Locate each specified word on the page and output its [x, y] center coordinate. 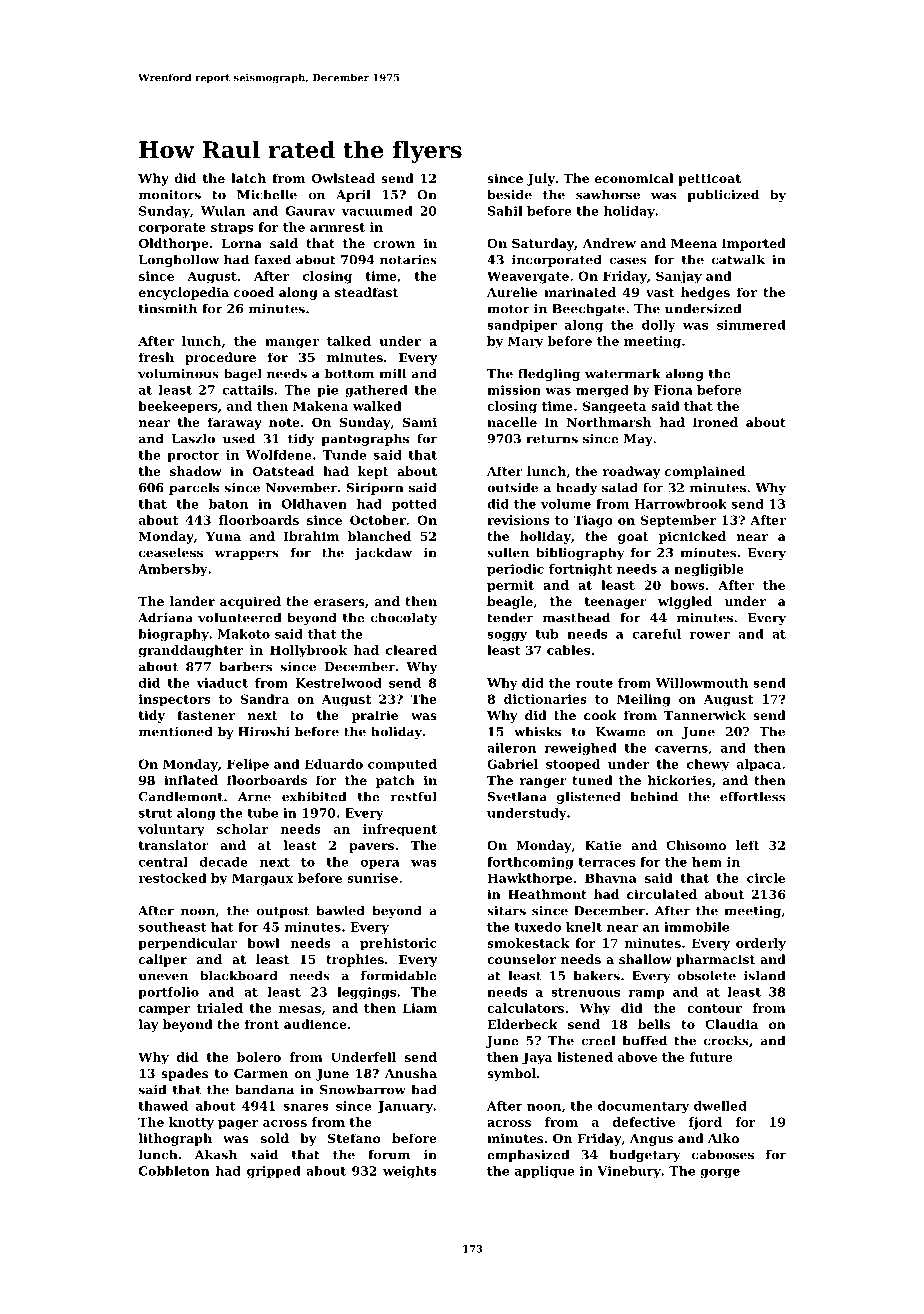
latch [248, 178]
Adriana [165, 617]
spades [184, 1074]
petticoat [709, 179]
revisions [518, 520]
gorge [720, 1174]
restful [414, 796]
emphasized [528, 1155]
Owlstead [343, 178]
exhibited [314, 796]
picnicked [692, 537]
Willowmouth [702, 683]
